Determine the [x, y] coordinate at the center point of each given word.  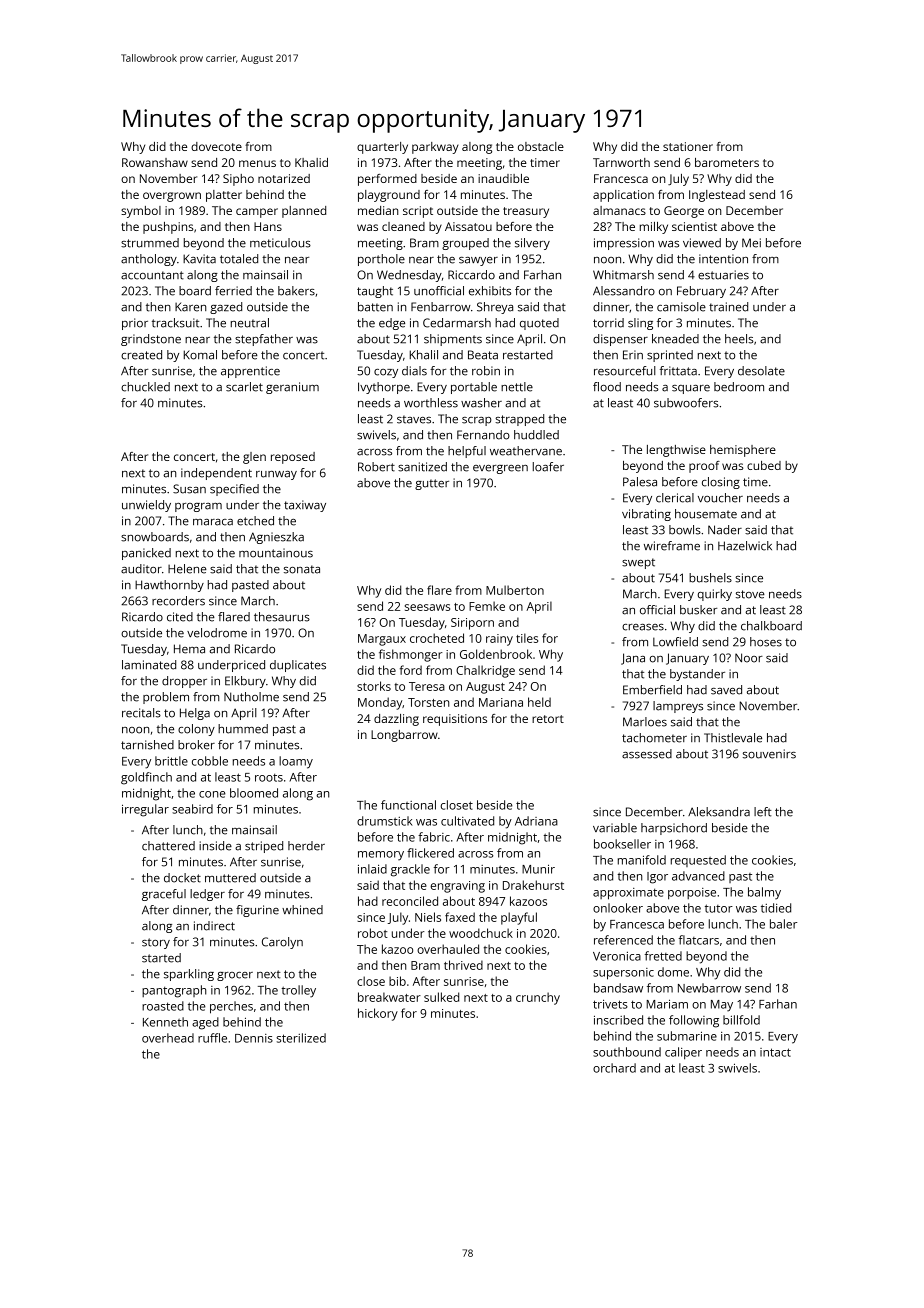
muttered [230, 878]
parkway [435, 148]
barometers [727, 162]
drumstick [385, 821]
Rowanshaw [155, 162]
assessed [647, 754]
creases [643, 627]
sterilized [301, 1038]
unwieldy [146, 506]
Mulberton [515, 590]
